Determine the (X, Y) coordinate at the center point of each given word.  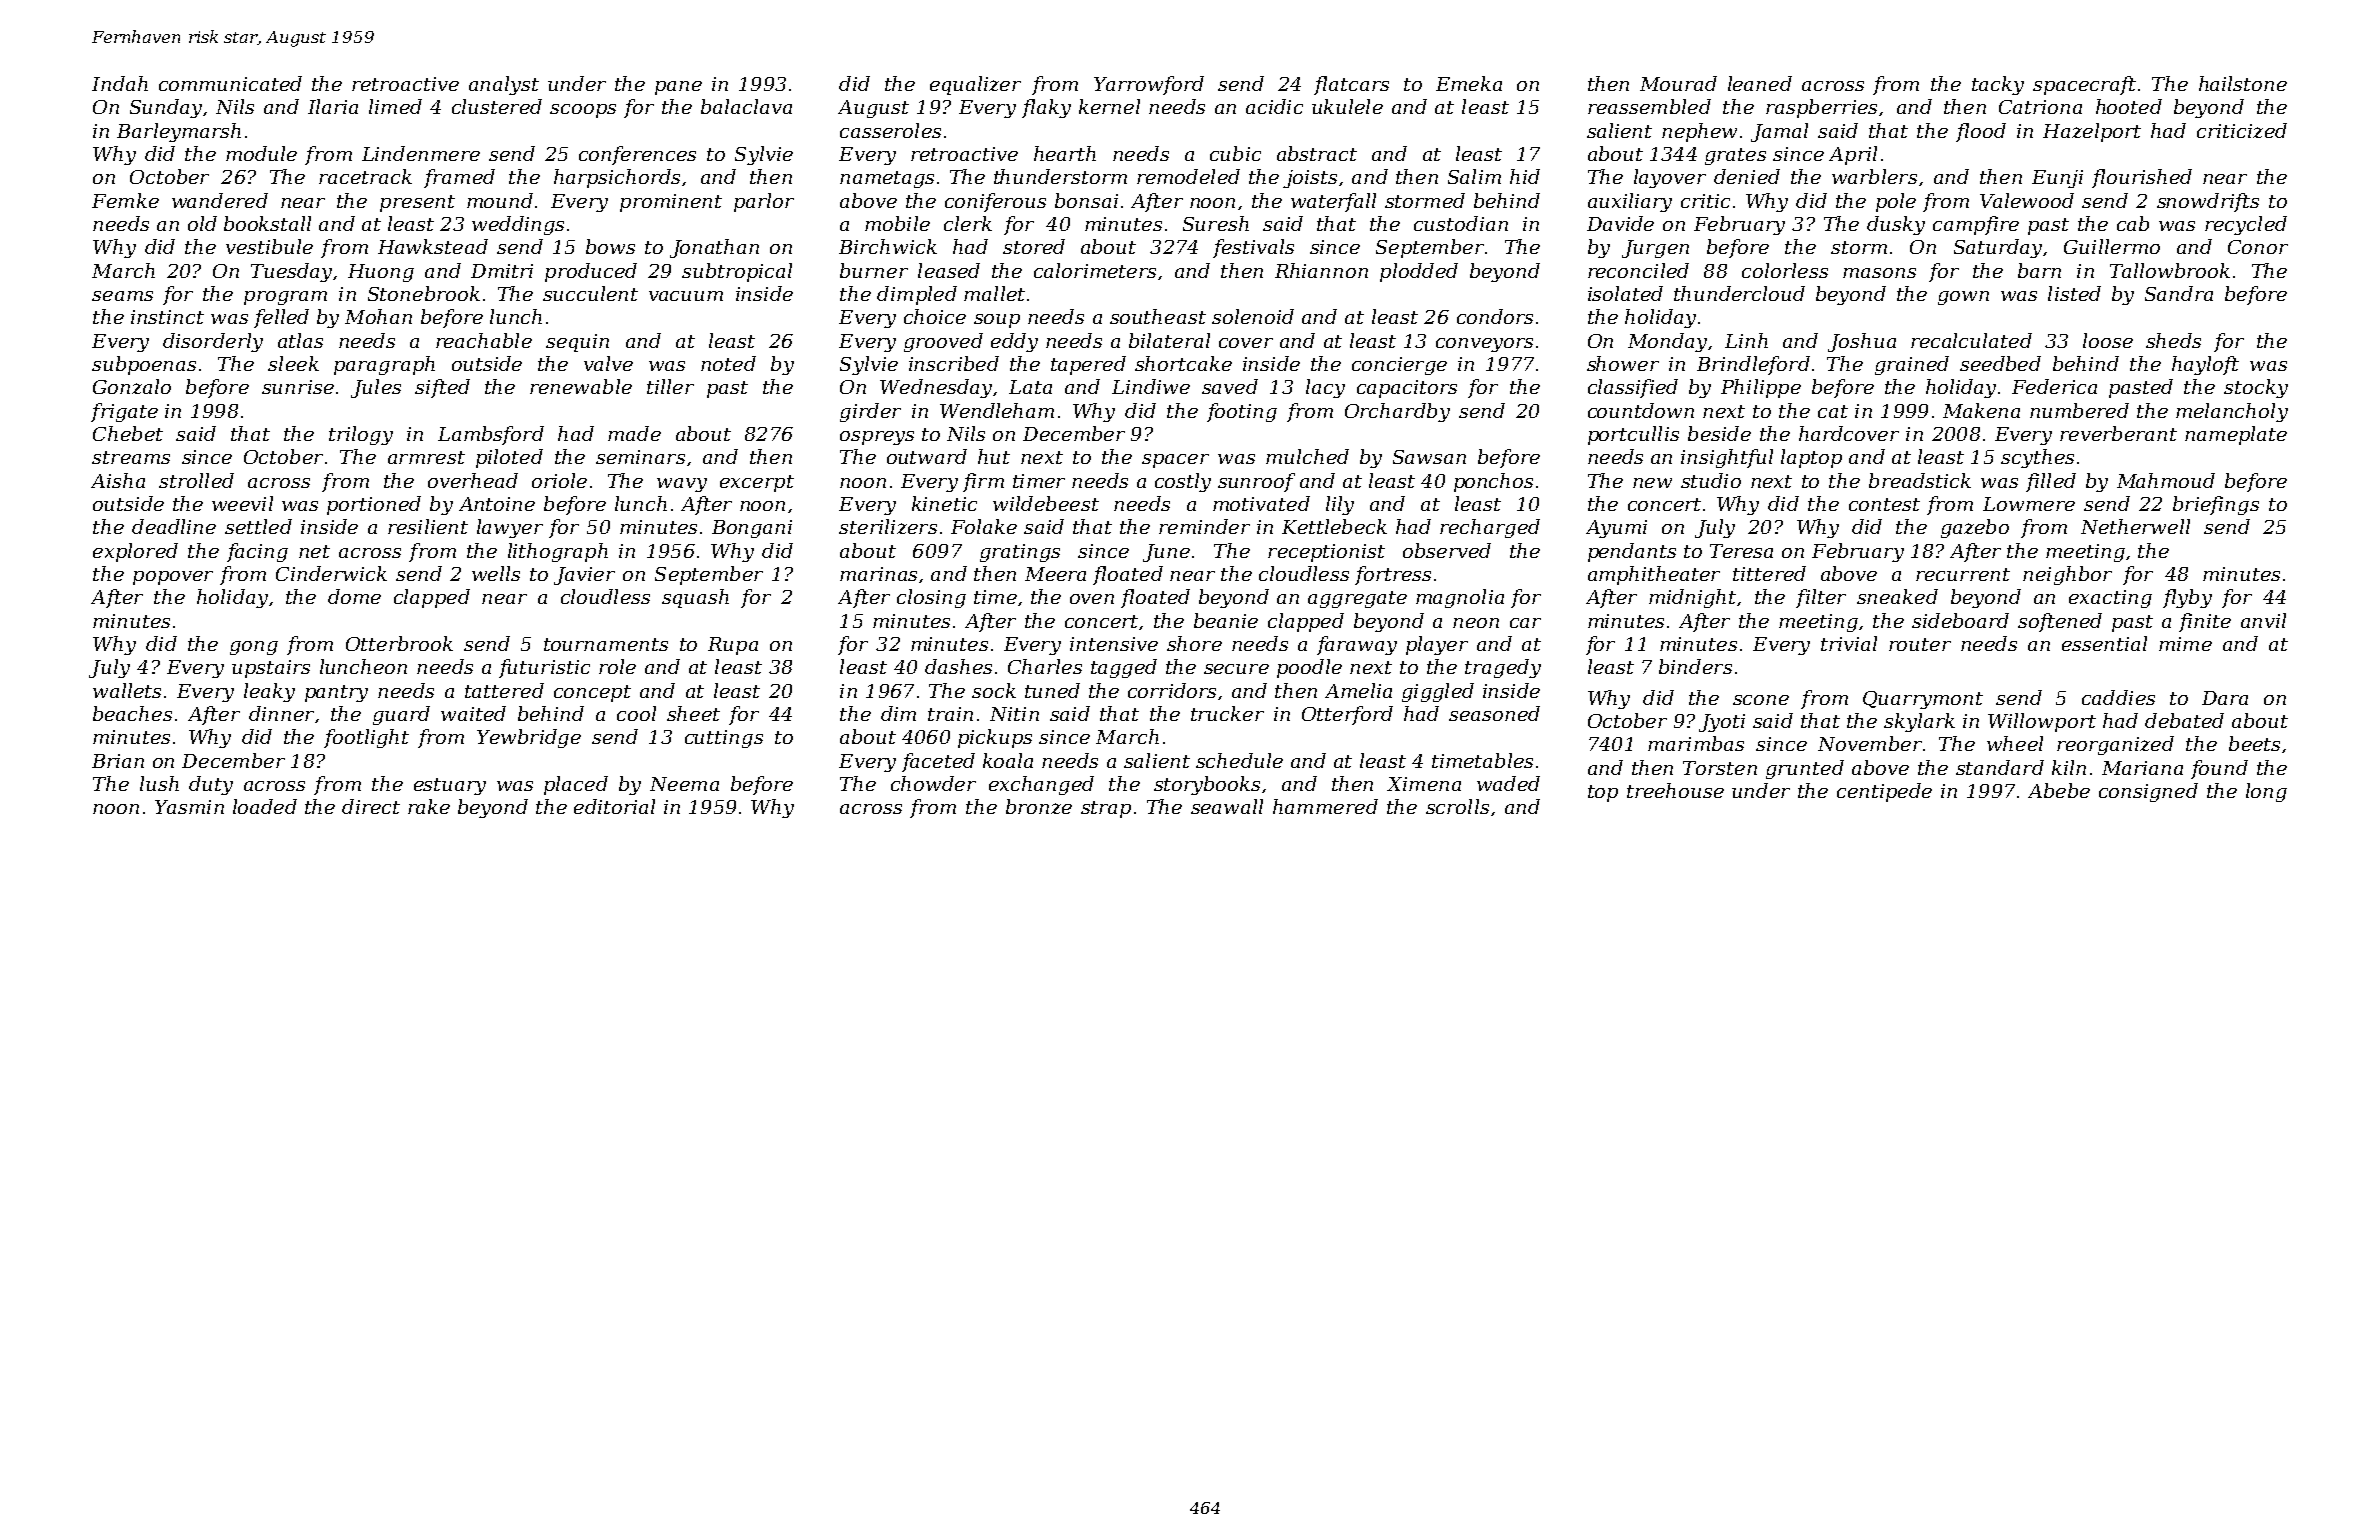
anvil (2263, 620)
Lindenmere (421, 153)
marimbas (1696, 743)
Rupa (733, 646)
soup (997, 321)
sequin (577, 343)
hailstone (2243, 83)
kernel (1109, 106)
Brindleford (1753, 365)
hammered (1325, 806)
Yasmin (189, 807)
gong (254, 648)
